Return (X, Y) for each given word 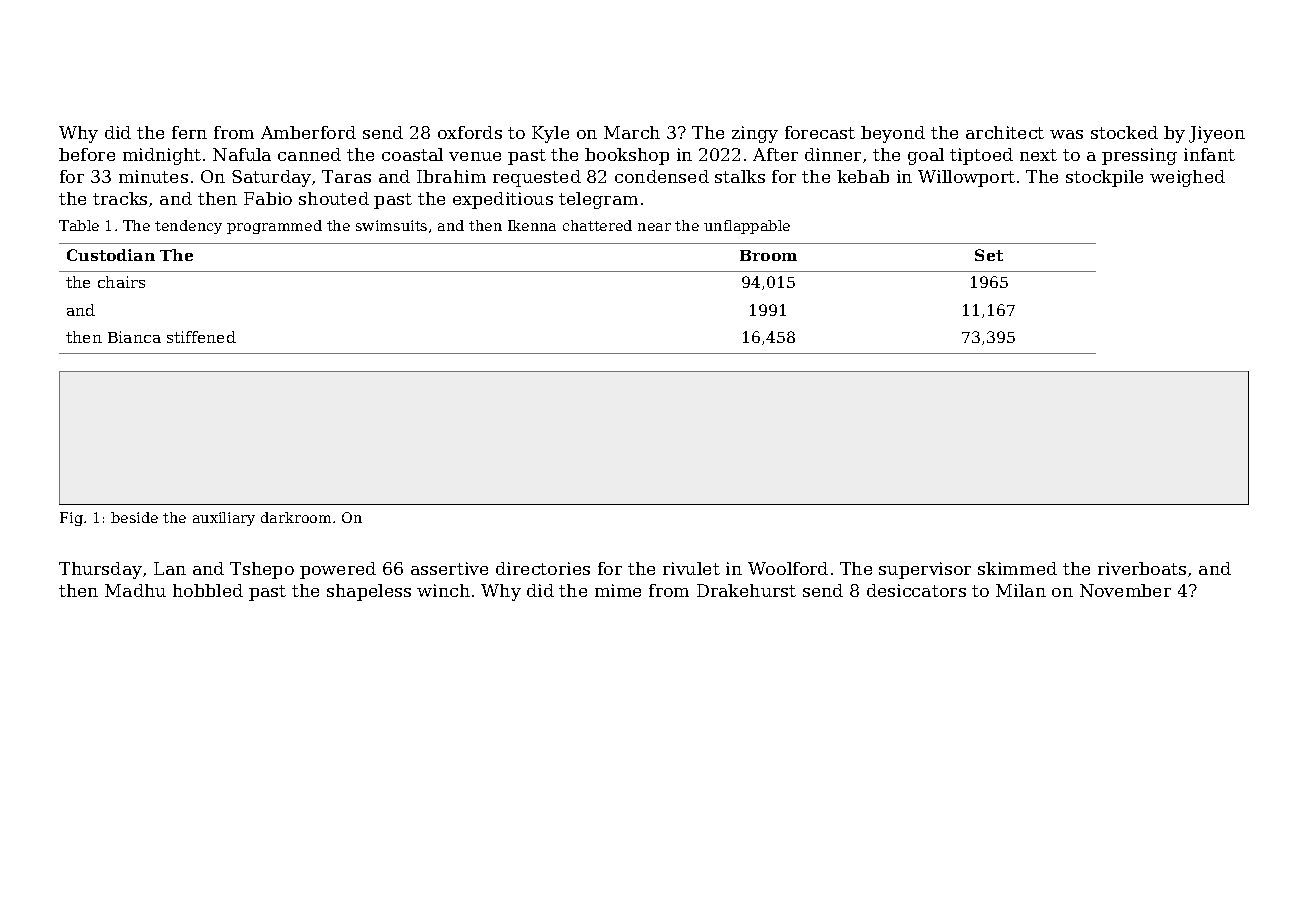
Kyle (550, 134)
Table (79, 225)
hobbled (208, 590)
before (87, 154)
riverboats (1142, 568)
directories (543, 568)
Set (989, 255)
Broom (768, 255)
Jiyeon (1217, 134)
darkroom (296, 517)
